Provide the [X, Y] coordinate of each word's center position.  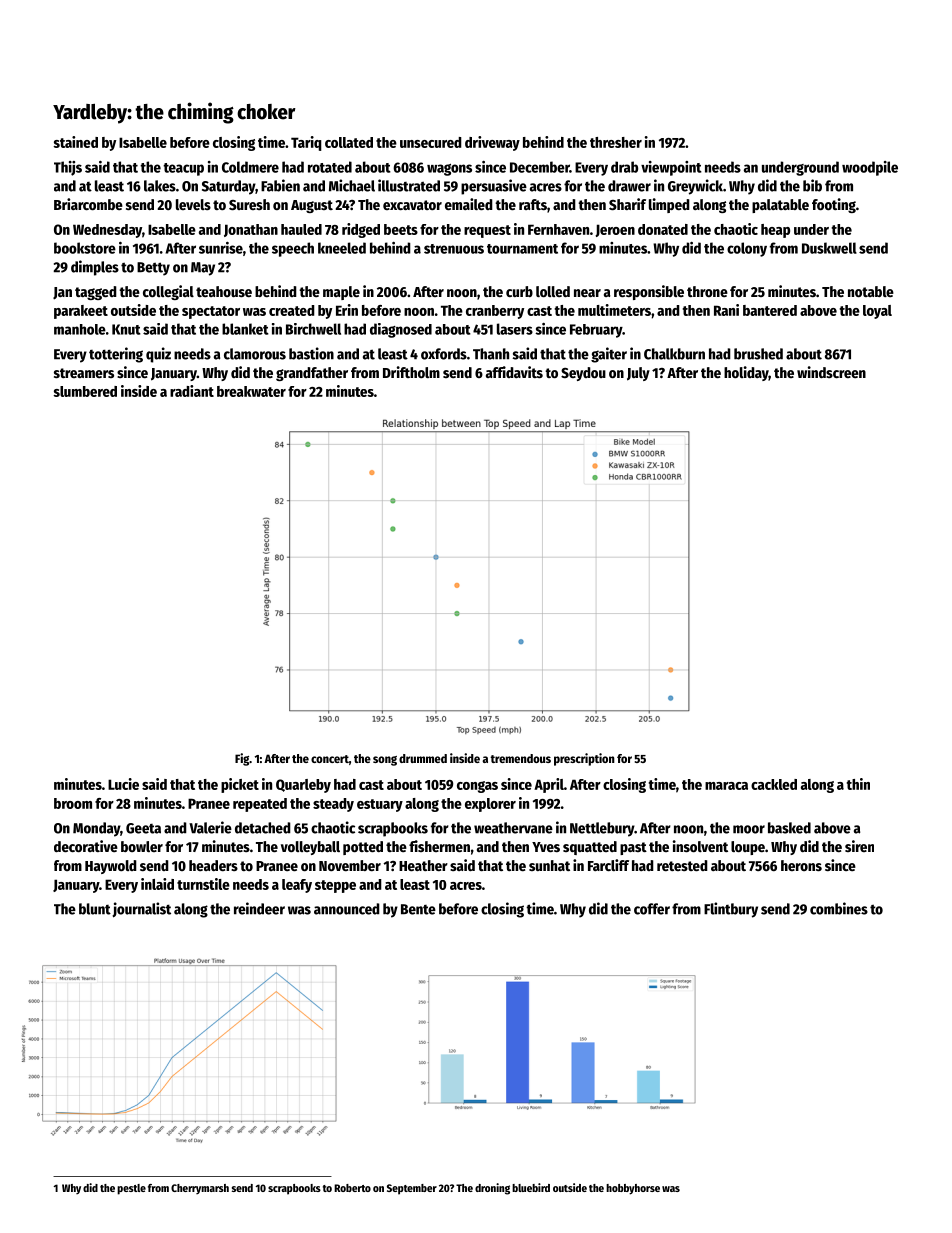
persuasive [494, 187]
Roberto [352, 1188]
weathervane [513, 828]
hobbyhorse [633, 1189]
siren [859, 846]
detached [263, 828]
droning [492, 1189]
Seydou [583, 374]
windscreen [831, 372]
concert [330, 759]
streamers [84, 373]
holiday [746, 373]
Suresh [249, 204]
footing [834, 205]
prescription [584, 759]
